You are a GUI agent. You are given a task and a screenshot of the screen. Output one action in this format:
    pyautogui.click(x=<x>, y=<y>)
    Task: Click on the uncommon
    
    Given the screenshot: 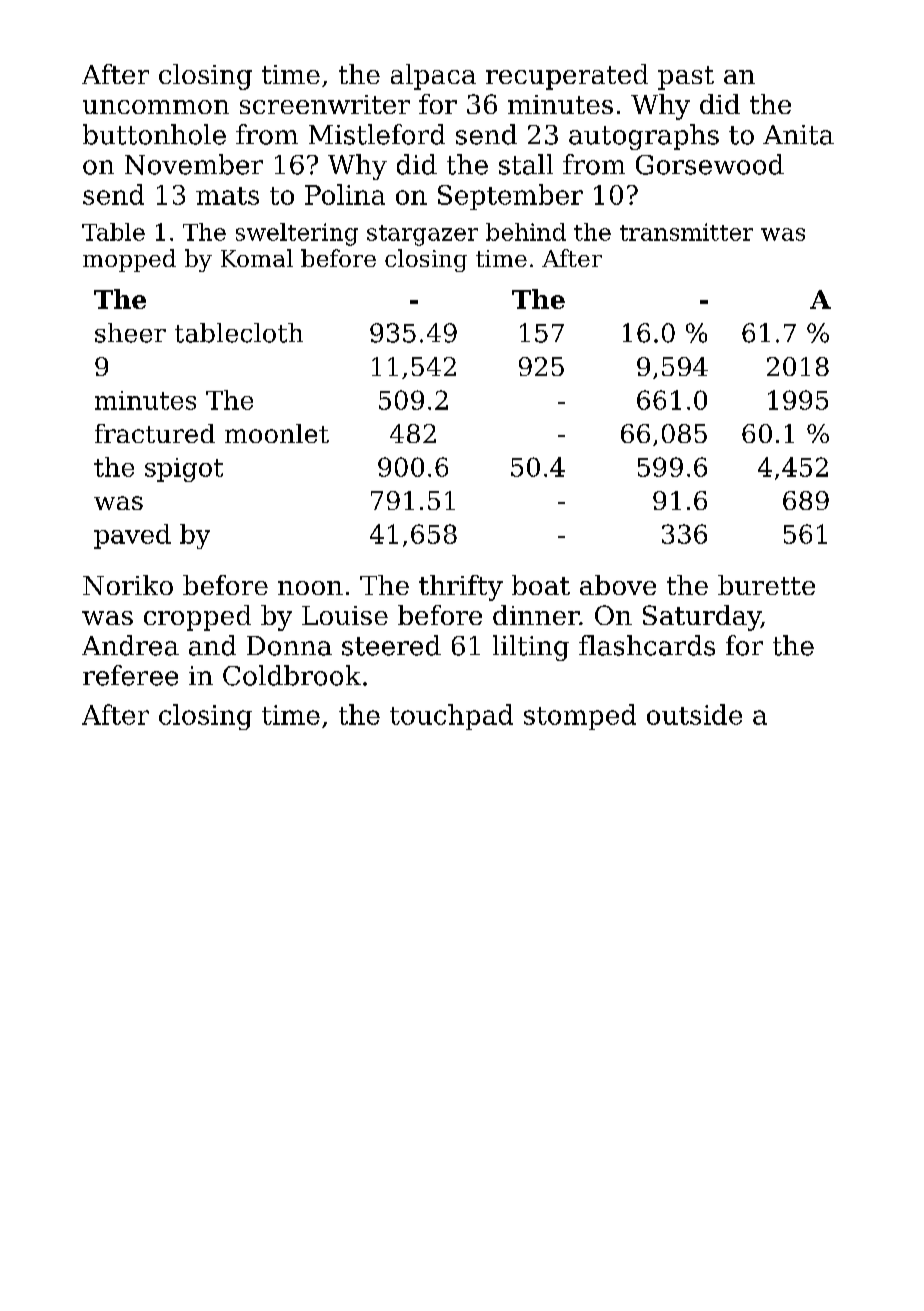 What is the action you would take?
    pyautogui.click(x=156, y=107)
